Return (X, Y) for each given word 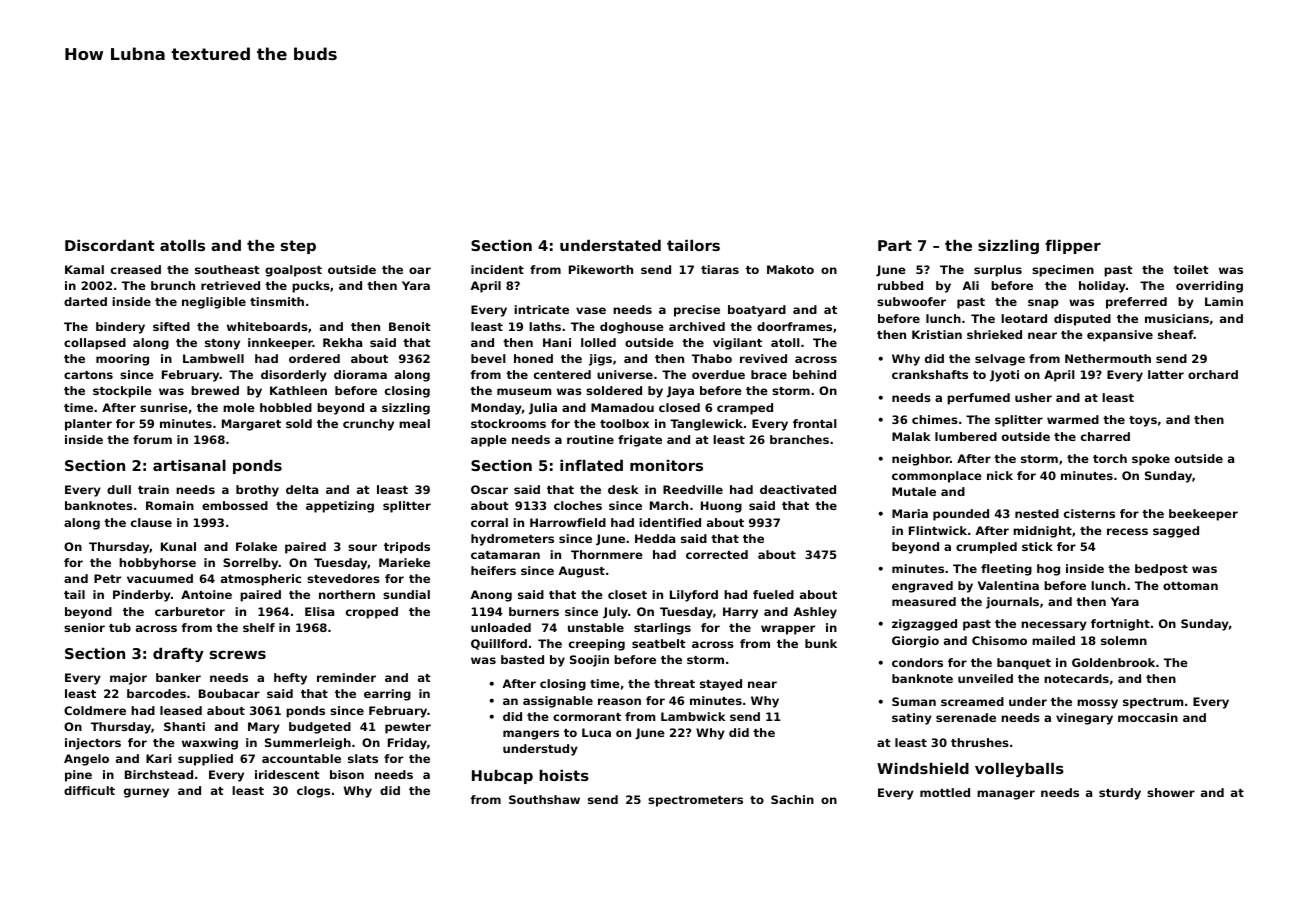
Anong (491, 596)
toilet (1191, 269)
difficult (89, 790)
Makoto (790, 269)
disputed (1082, 320)
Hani (557, 342)
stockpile (122, 392)
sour (362, 547)
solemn (1124, 640)
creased (136, 269)
